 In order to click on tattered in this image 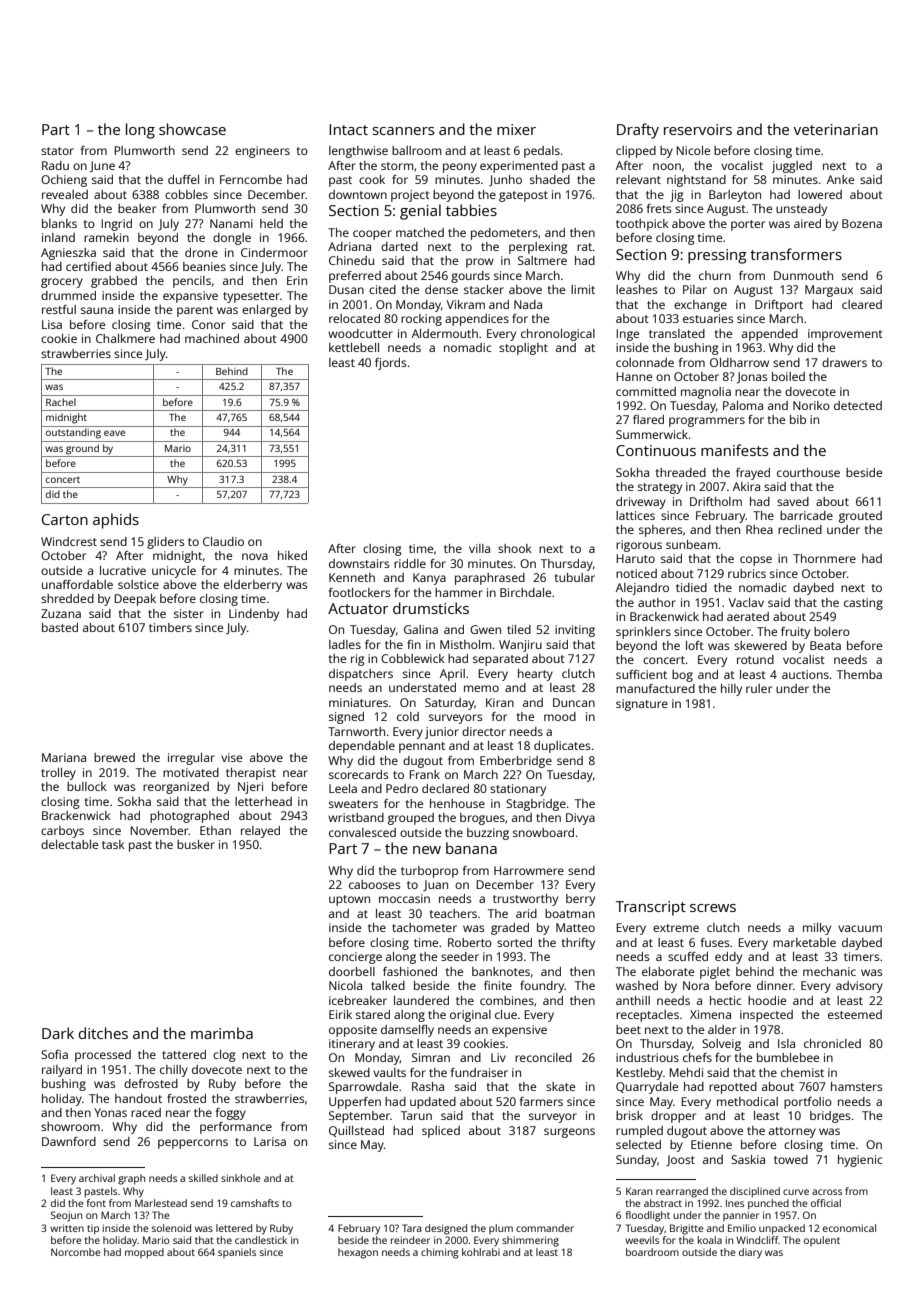, I will do `click(184, 1054)`.
